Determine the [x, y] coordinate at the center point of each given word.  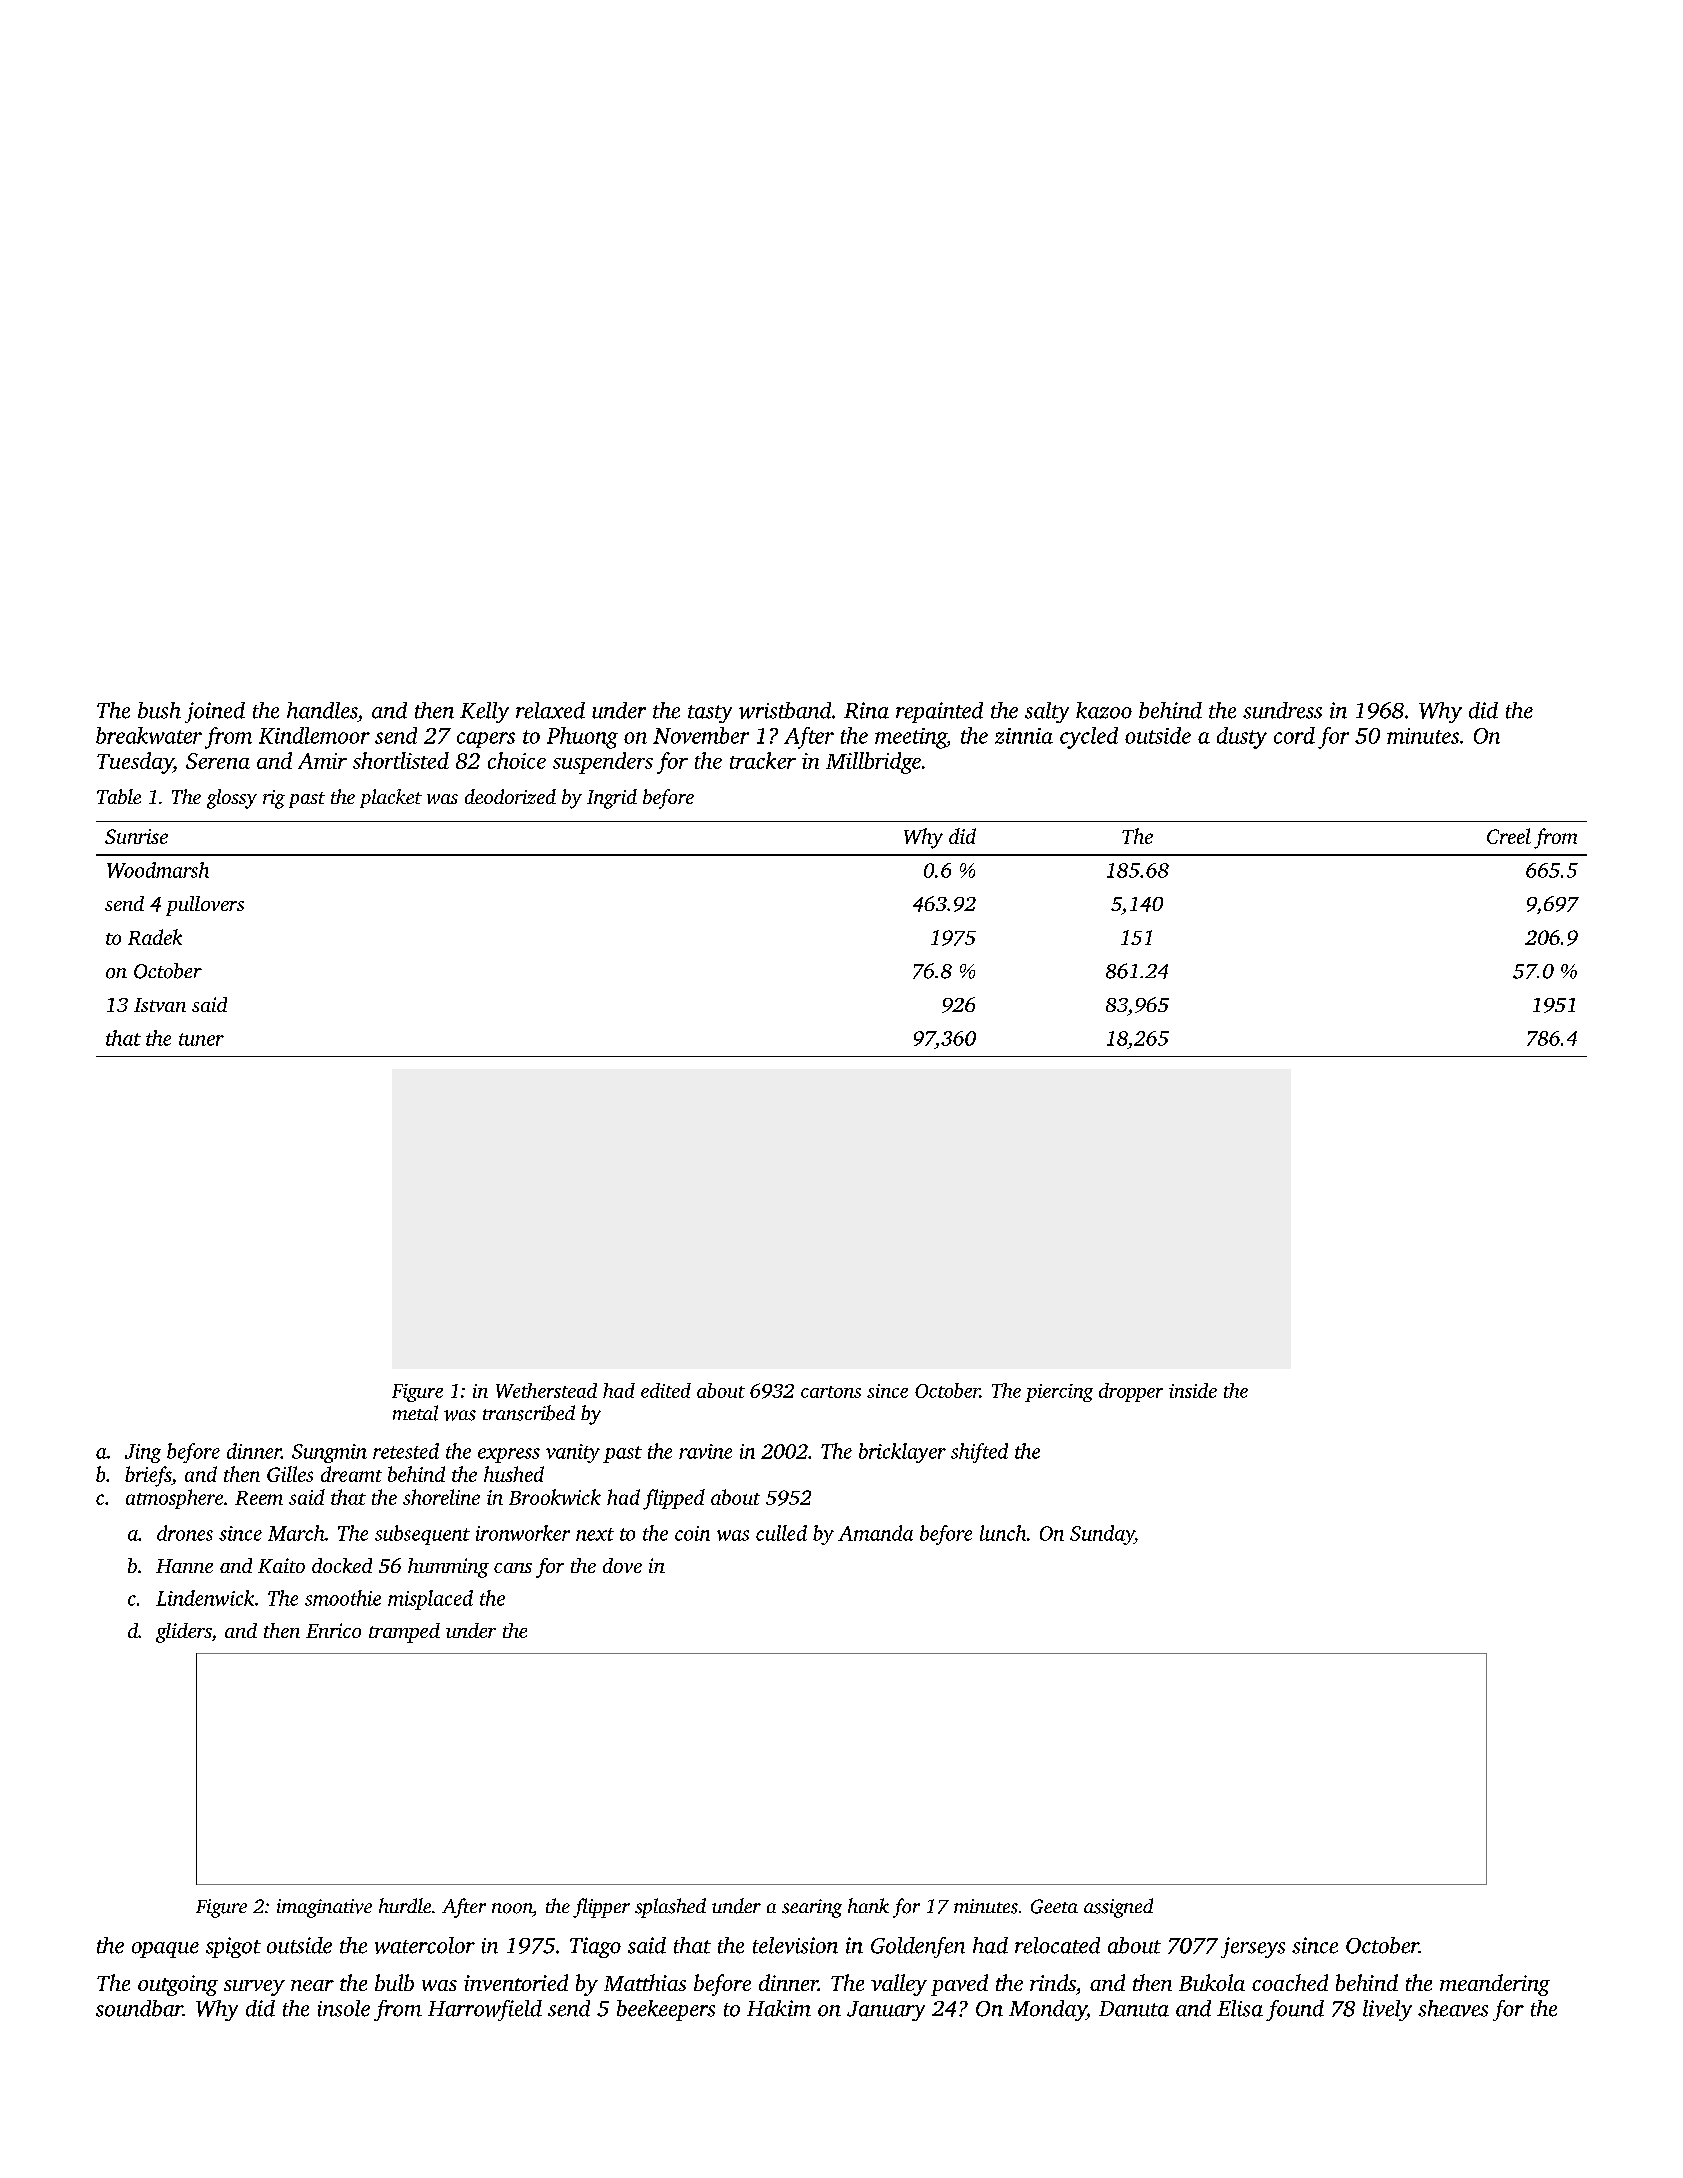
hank [868, 1905]
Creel [1509, 836]
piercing [1059, 1393]
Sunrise [136, 836]
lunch [1003, 1533]
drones [185, 1533]
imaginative [324, 1908]
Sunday [1102, 1535]
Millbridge [873, 763]
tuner [201, 1039]
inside [1193, 1390]
